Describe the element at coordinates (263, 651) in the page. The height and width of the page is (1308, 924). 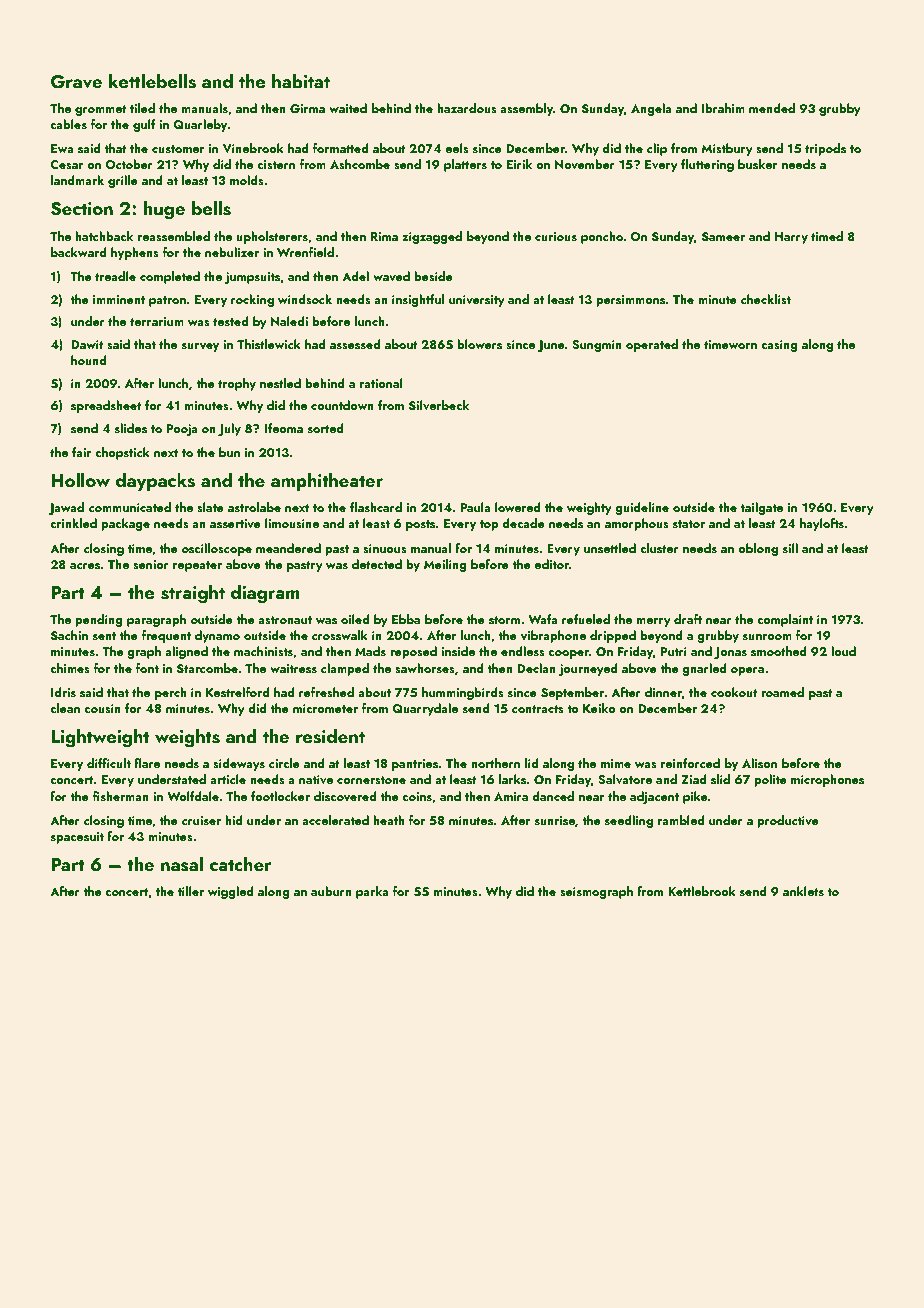
I see `machinists` at that location.
